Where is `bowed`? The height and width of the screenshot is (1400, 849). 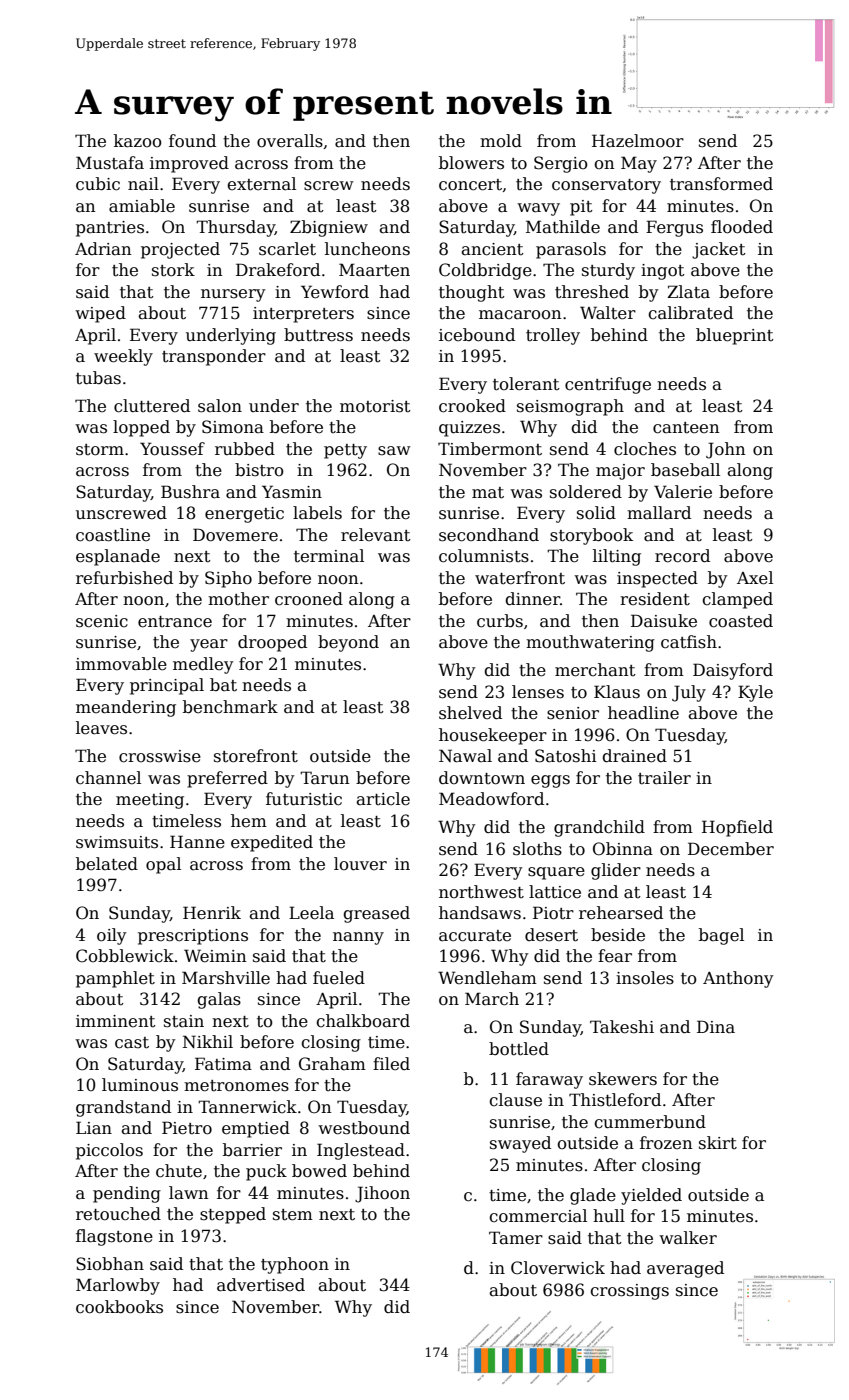 bowed is located at coordinates (319, 1171).
